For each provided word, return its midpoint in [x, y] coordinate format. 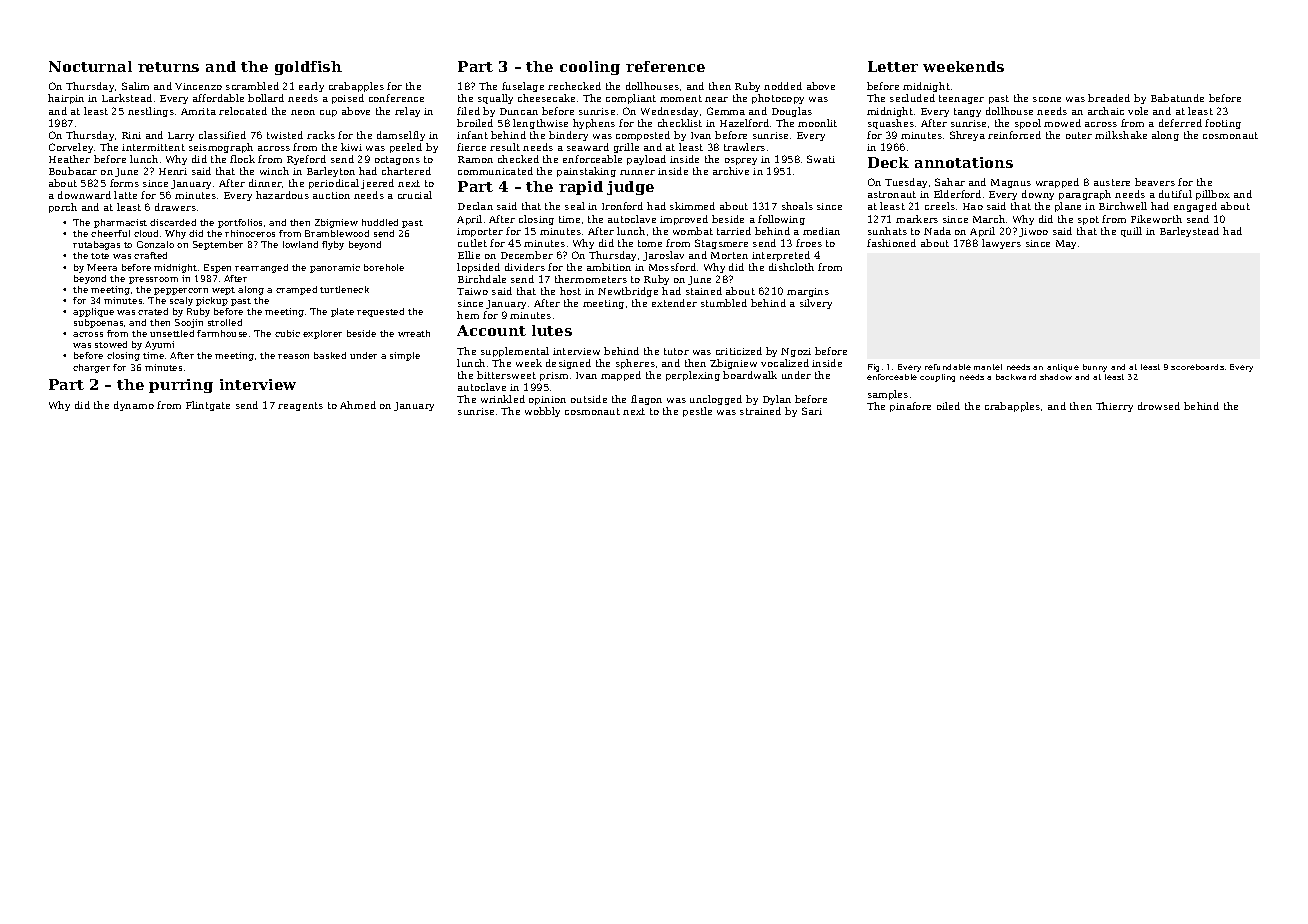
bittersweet [506, 375]
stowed [111, 344]
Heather [69, 159]
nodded [783, 86]
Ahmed [358, 405]
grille [626, 148]
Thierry [1114, 407]
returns [168, 67]
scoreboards [1197, 367]
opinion [547, 400]
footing [1223, 124]
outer [1079, 135]
